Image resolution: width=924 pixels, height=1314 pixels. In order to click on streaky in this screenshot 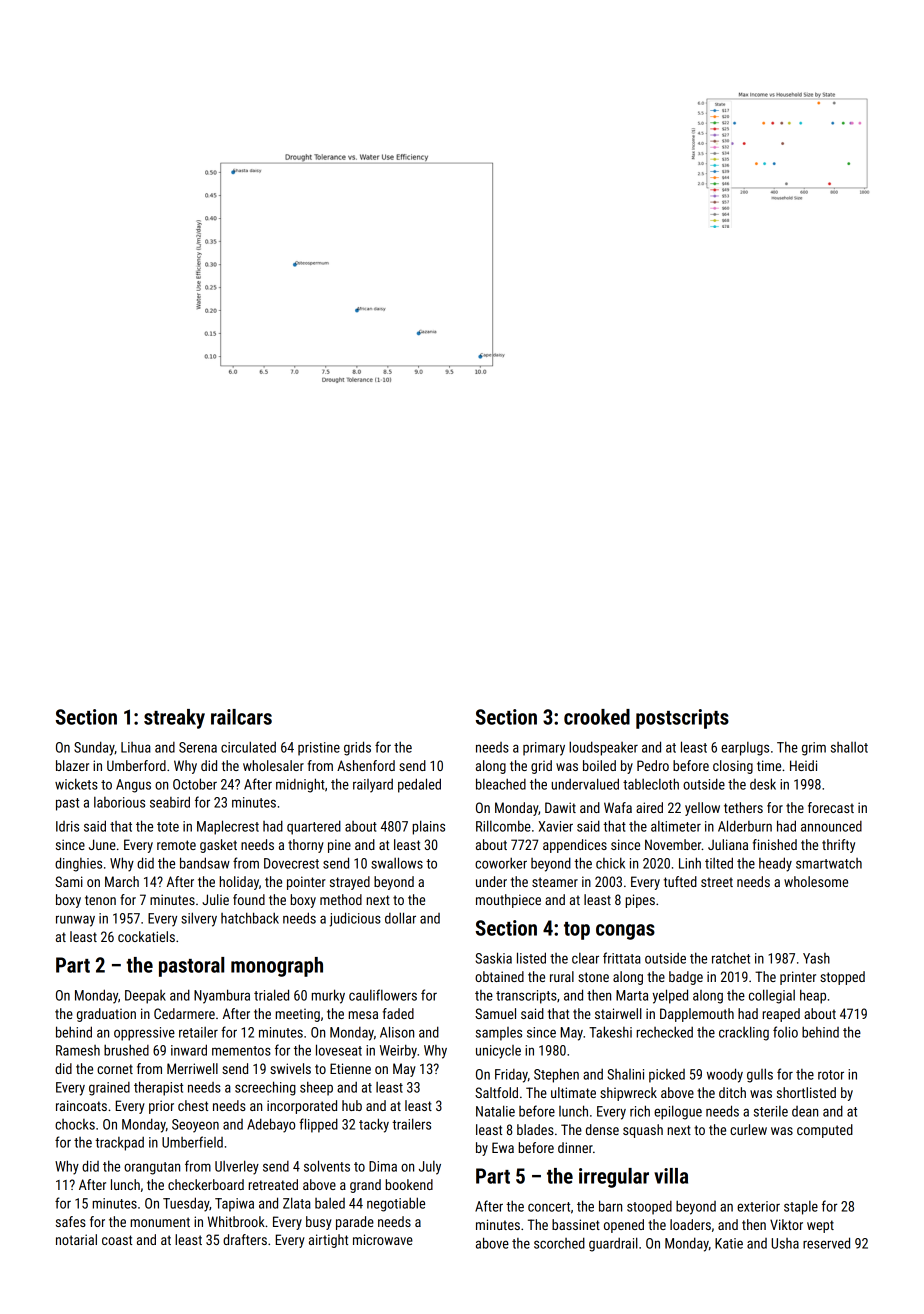, I will do `click(174, 719)`.
